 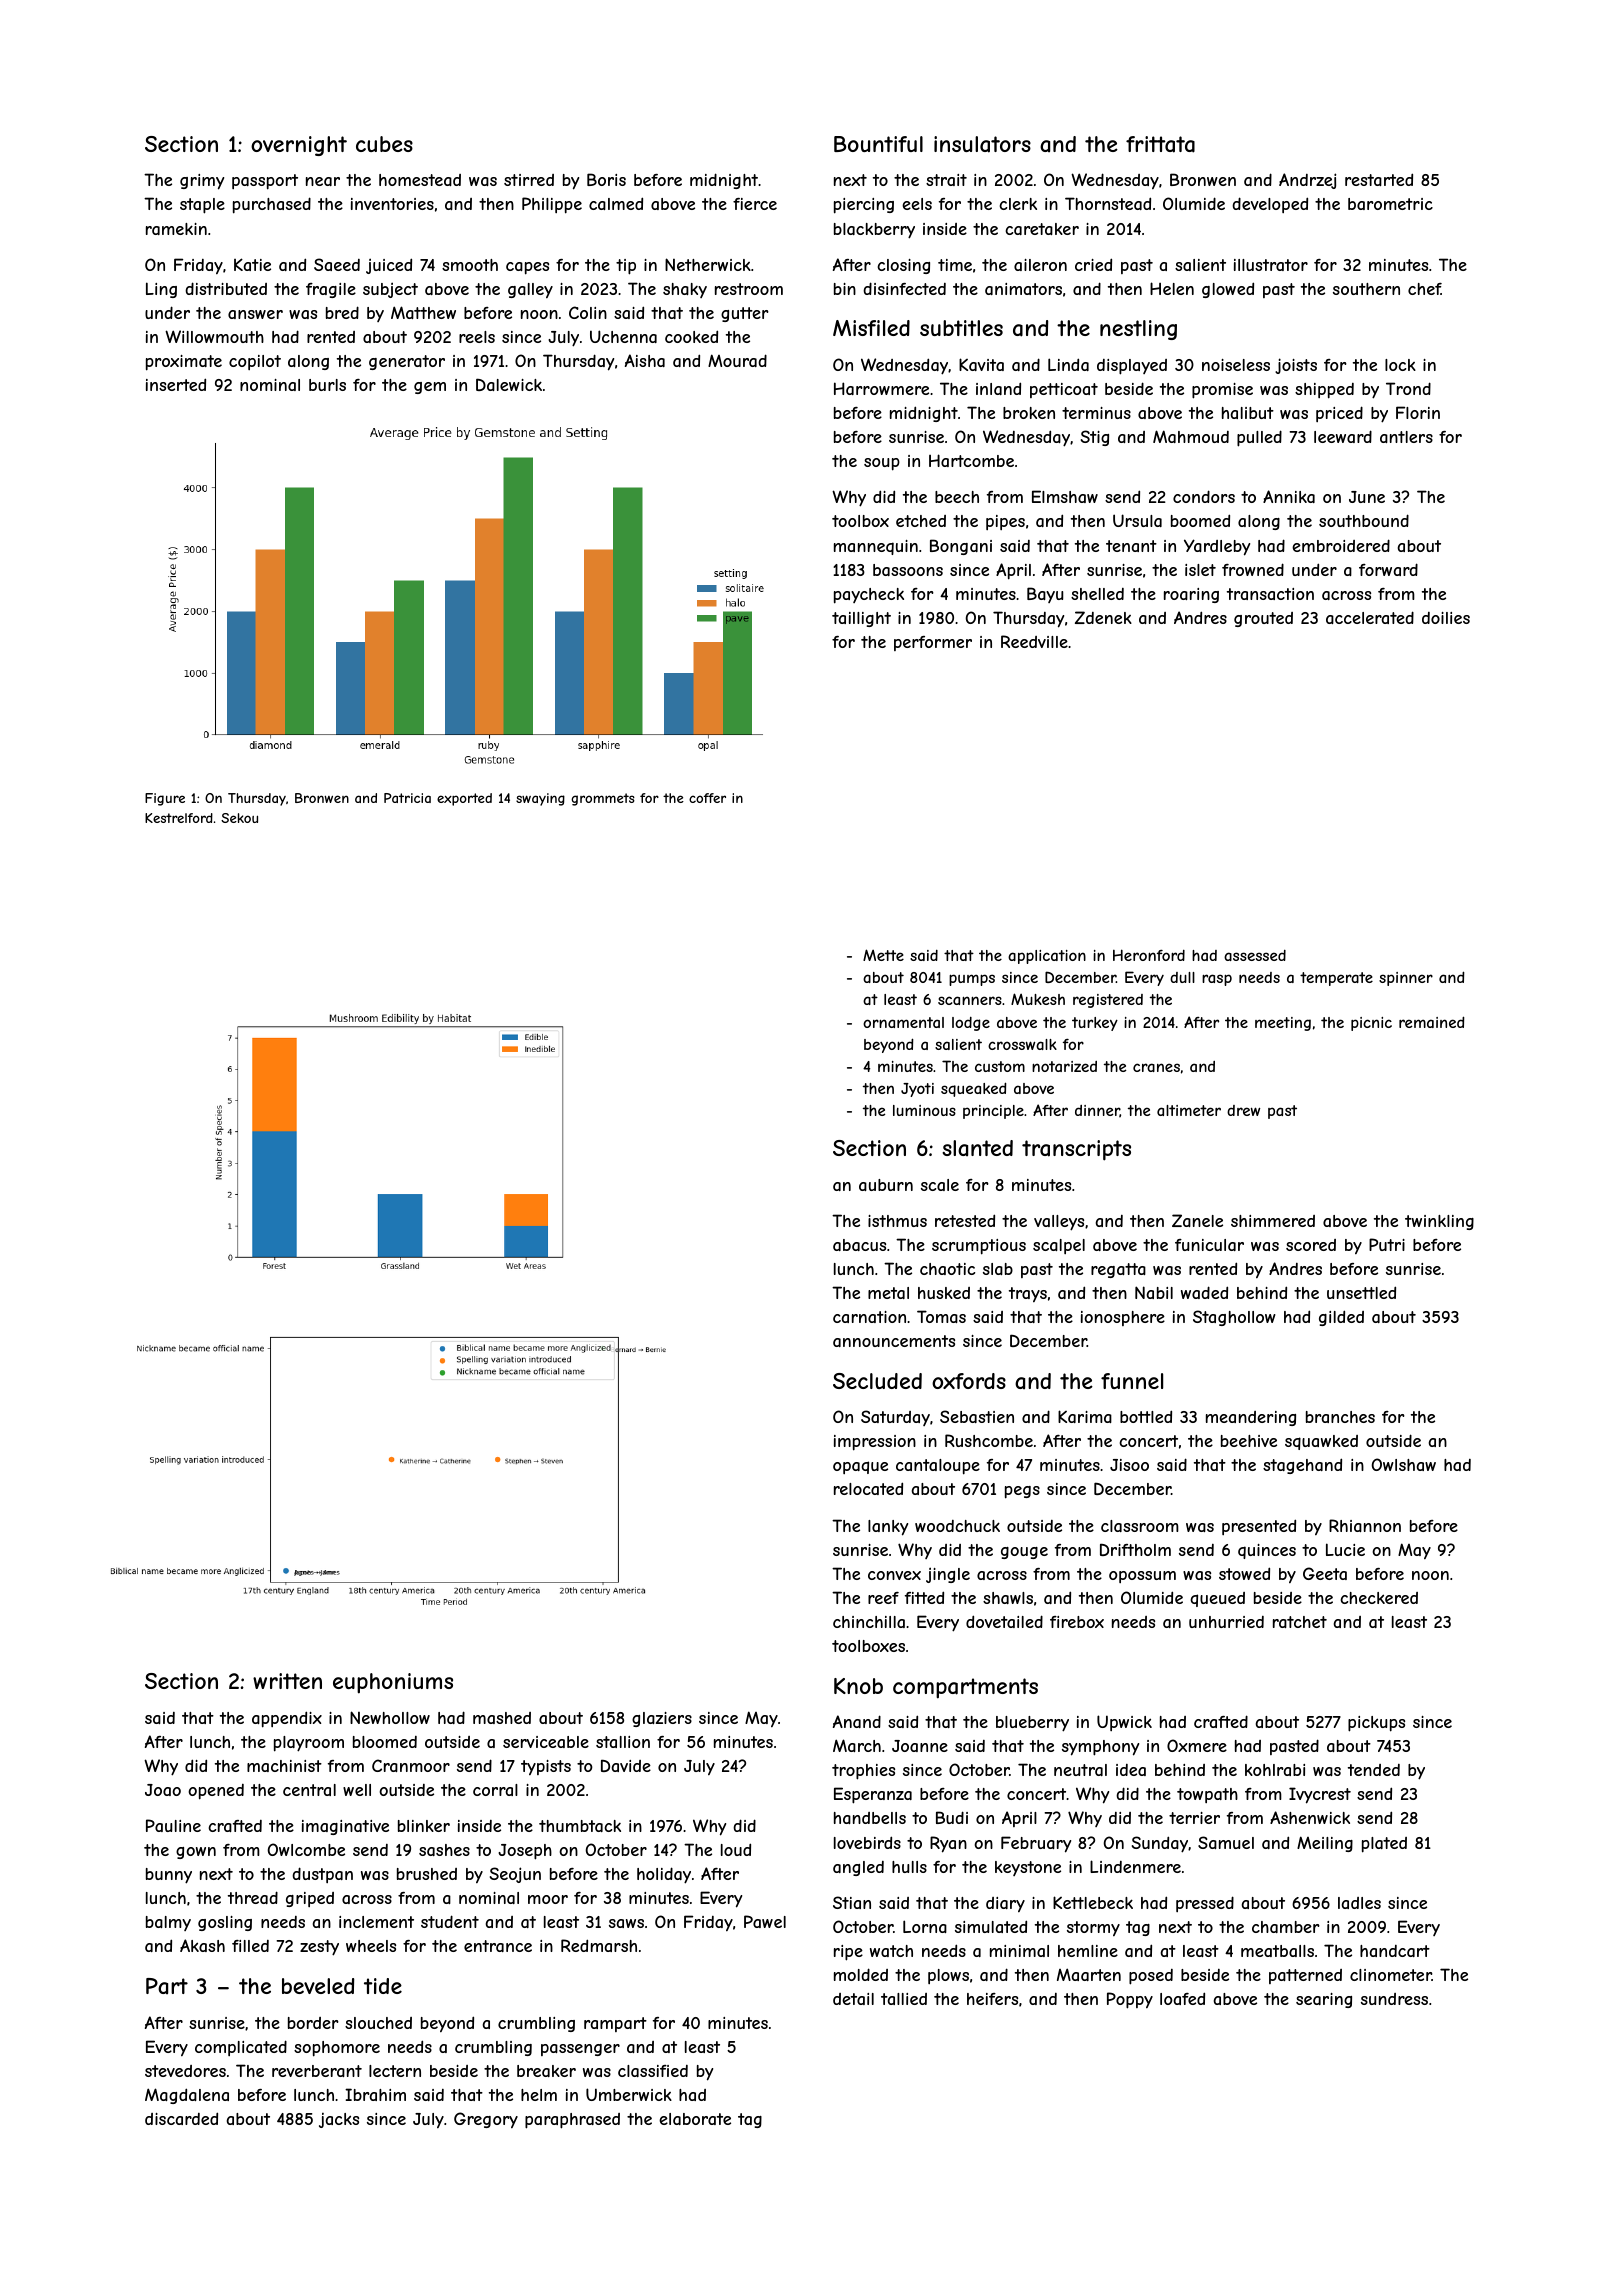 What do you see at coordinates (1371, 1024) in the document?
I see `picnic` at bounding box center [1371, 1024].
